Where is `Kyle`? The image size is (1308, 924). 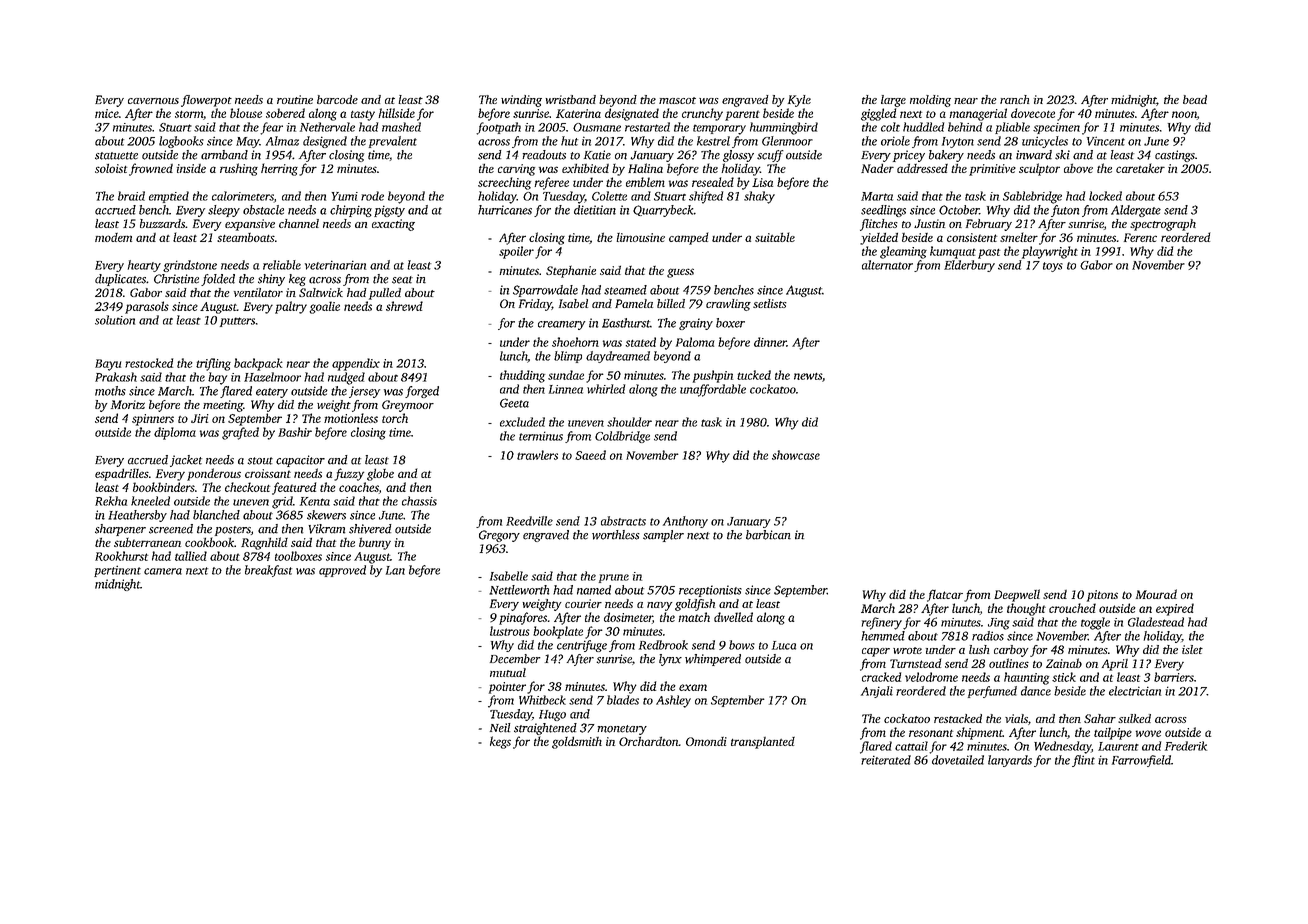
Kyle is located at coordinates (799, 101).
